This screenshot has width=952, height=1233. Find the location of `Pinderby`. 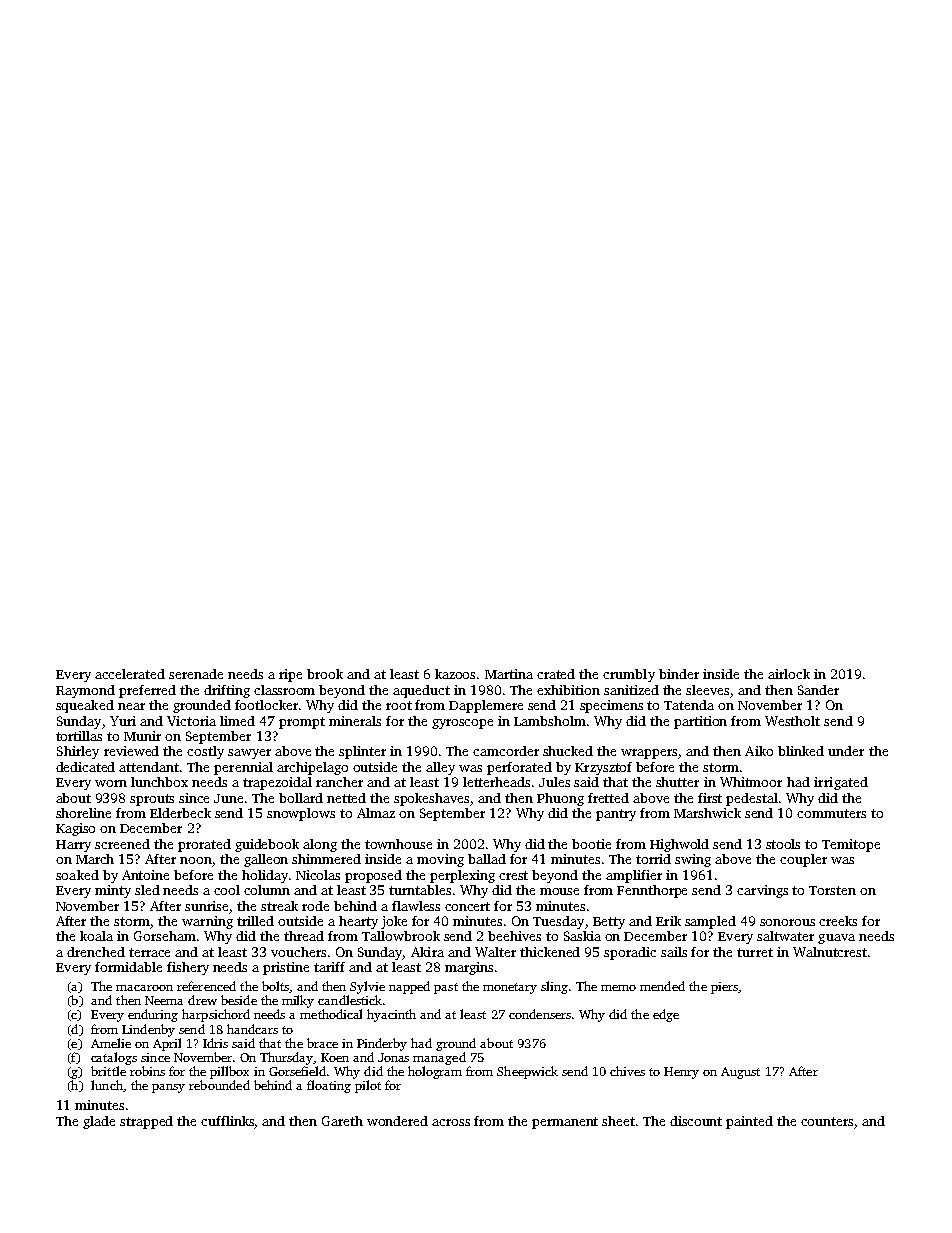

Pinderby is located at coordinates (382, 1044).
